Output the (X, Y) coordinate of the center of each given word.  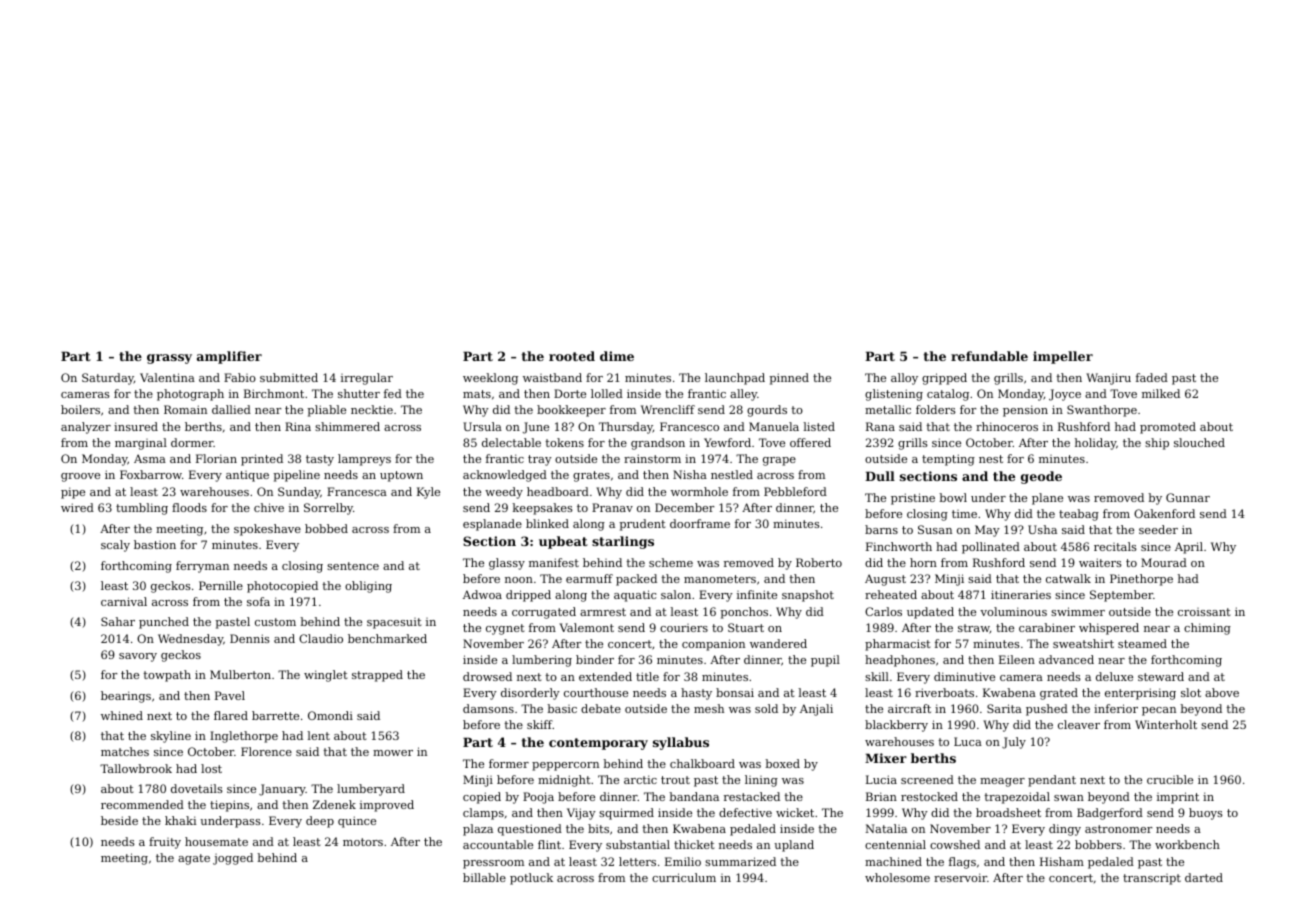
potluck (531, 879)
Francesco (689, 426)
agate (194, 859)
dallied (231, 409)
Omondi (330, 715)
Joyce (1065, 395)
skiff (540, 724)
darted (1204, 877)
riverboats (944, 692)
